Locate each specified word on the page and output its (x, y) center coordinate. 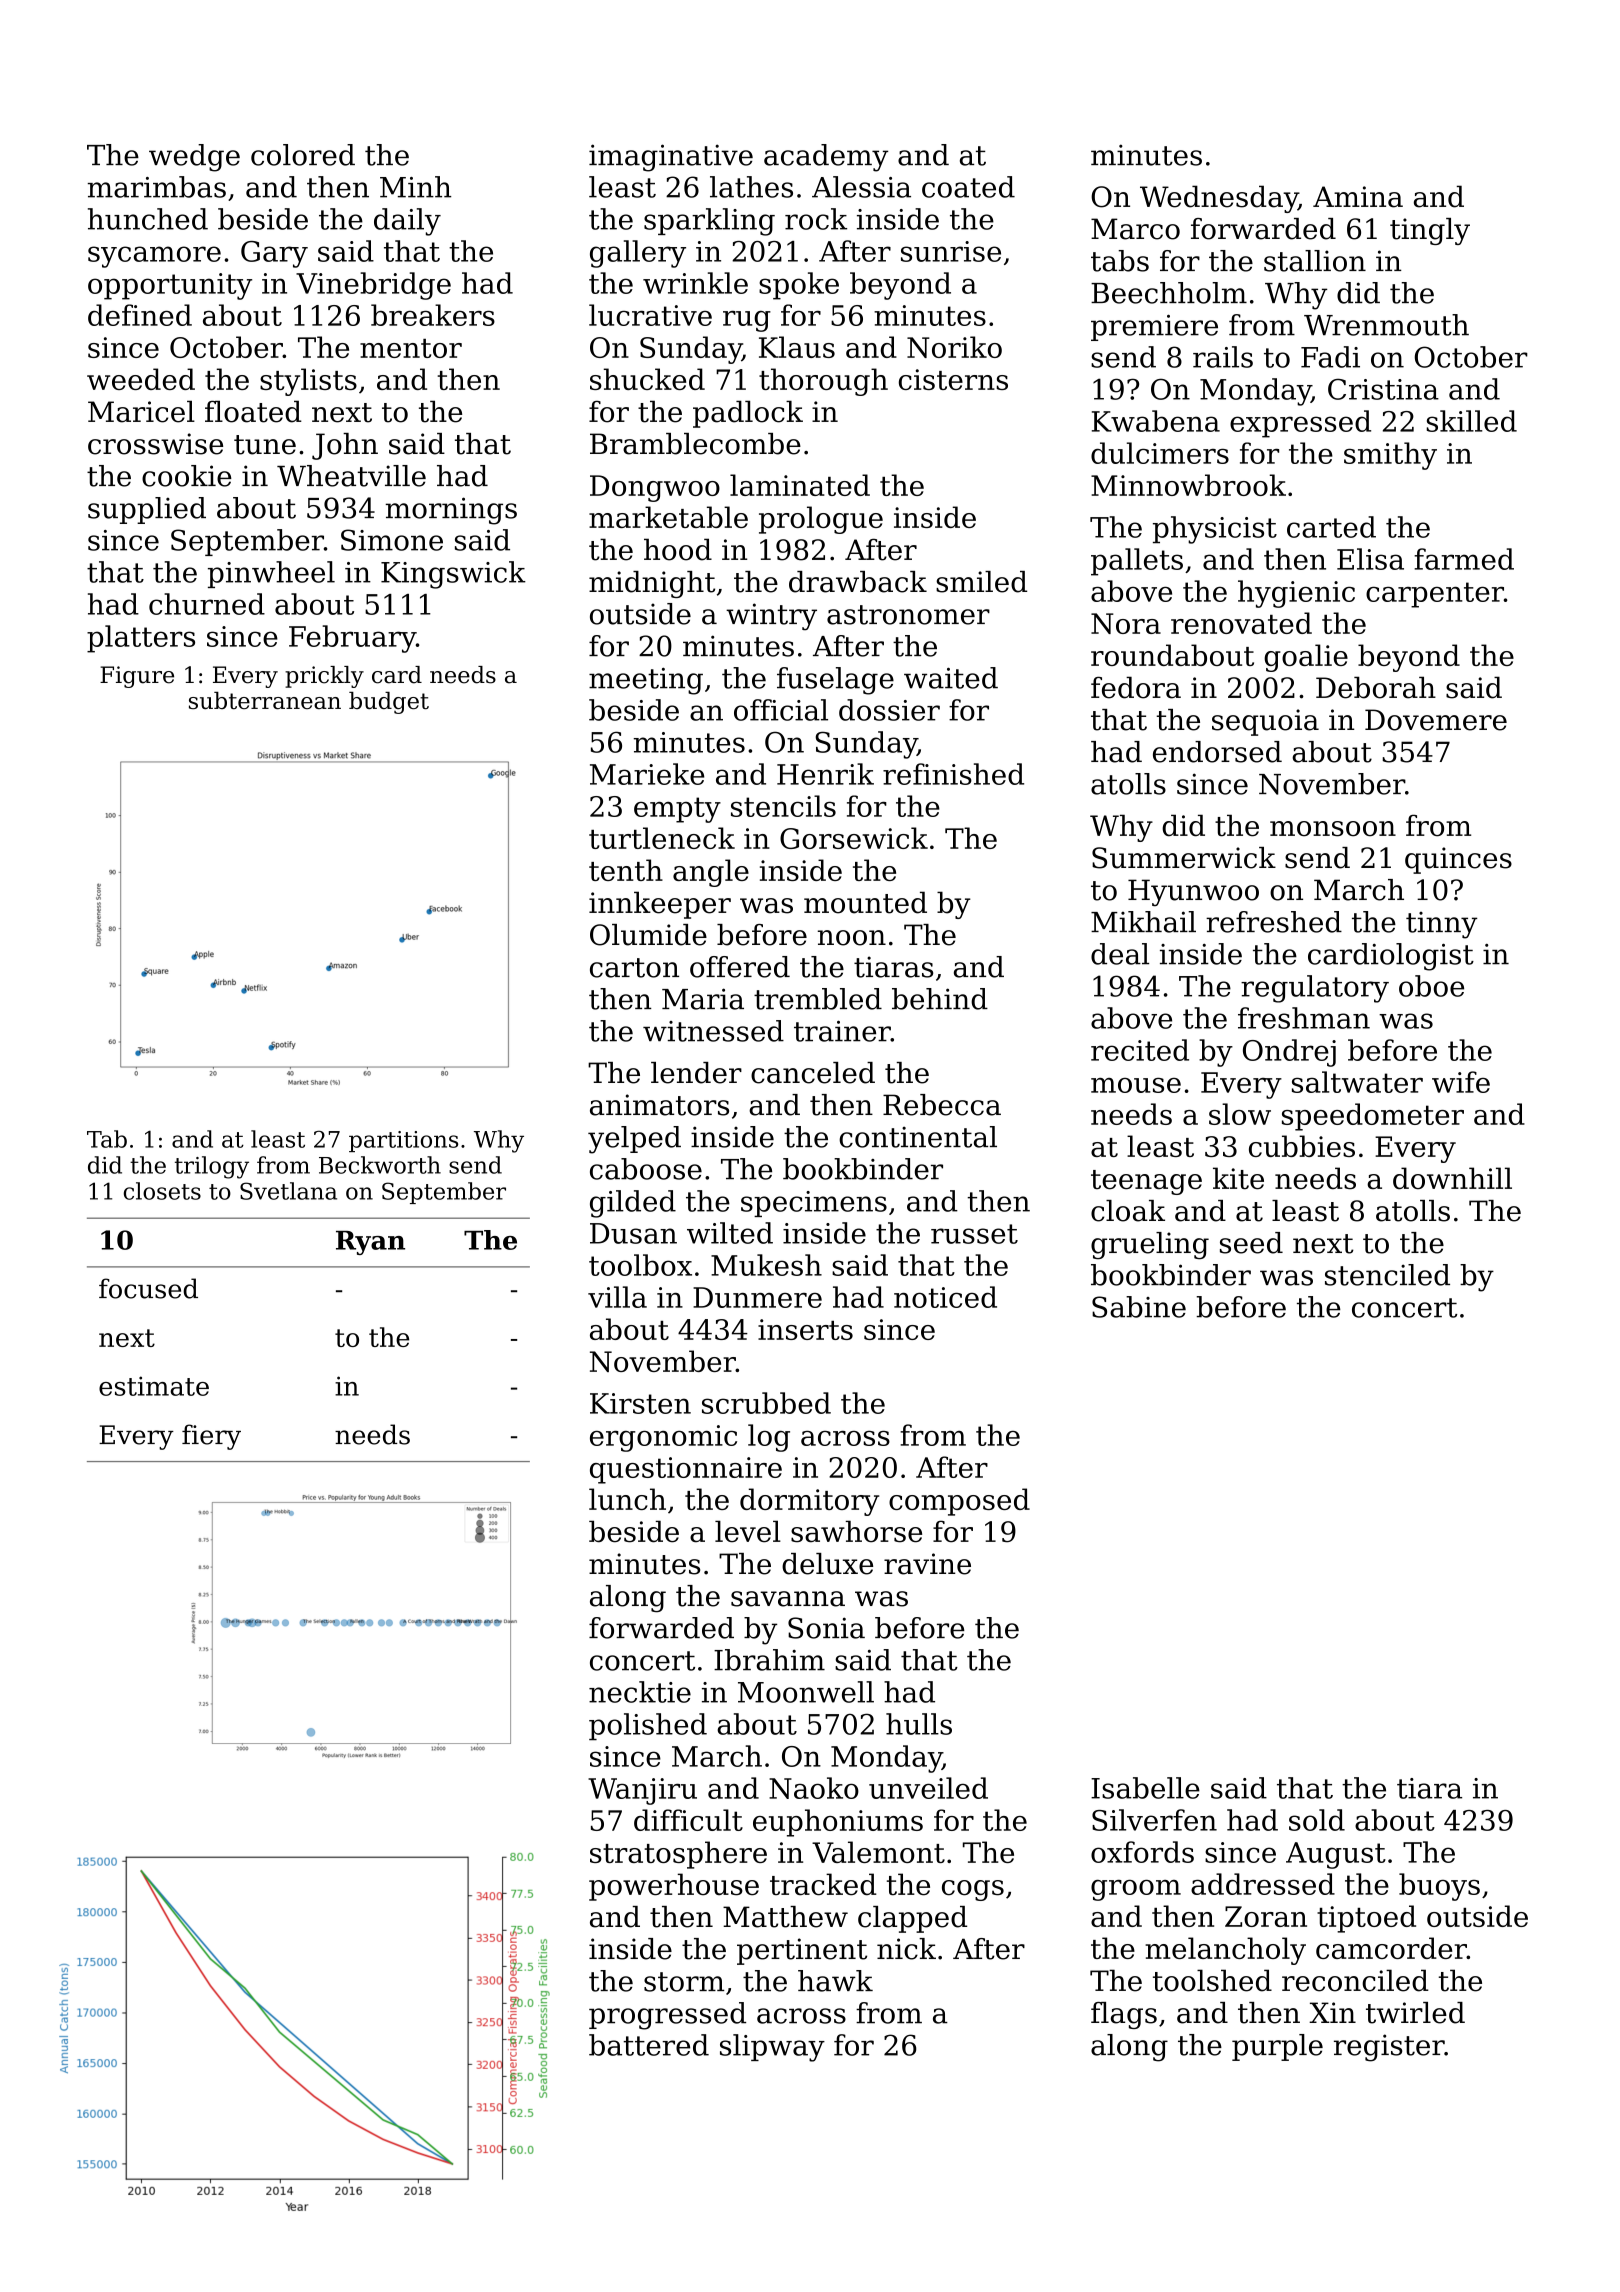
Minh (416, 187)
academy (826, 158)
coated (968, 187)
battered (649, 2045)
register (1389, 2048)
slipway (772, 2048)
